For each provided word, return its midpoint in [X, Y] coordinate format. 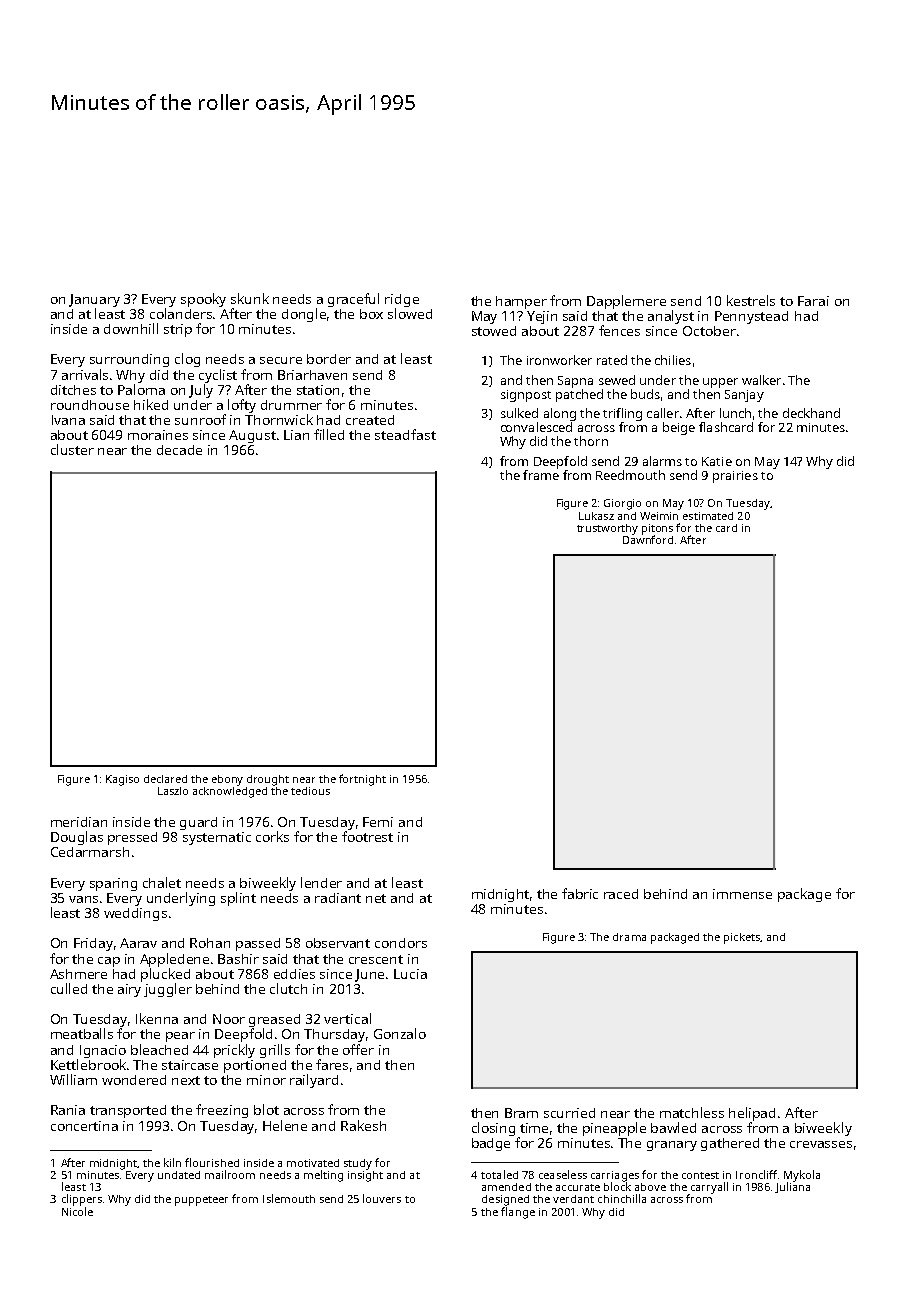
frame [541, 475]
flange [518, 1213]
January [94, 300]
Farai [813, 301]
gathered [730, 1144]
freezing [222, 1111]
